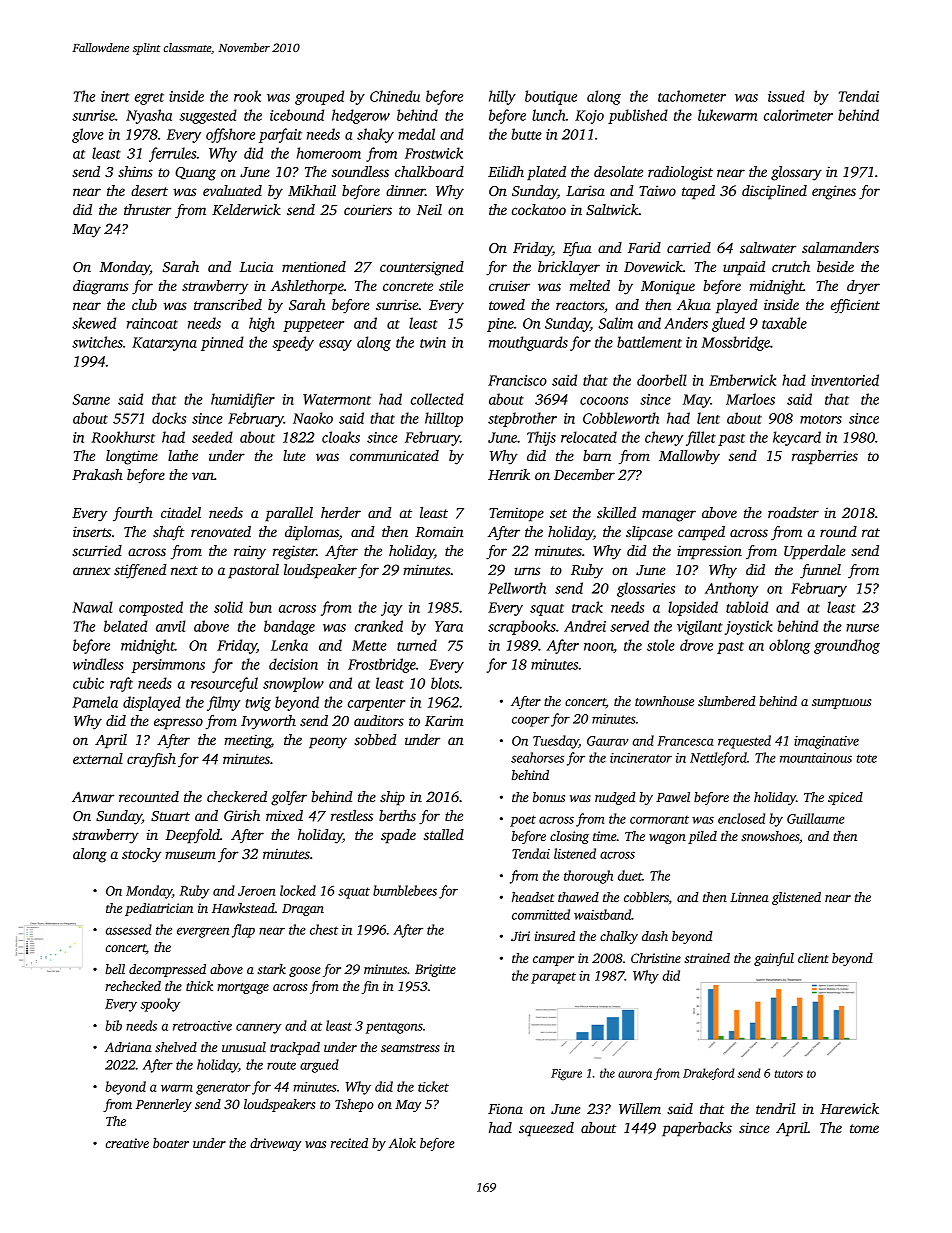 The width and height of the screenshot is (952, 1233). Describe the element at coordinates (127, 1143) in the screenshot. I see `creative` at that location.
